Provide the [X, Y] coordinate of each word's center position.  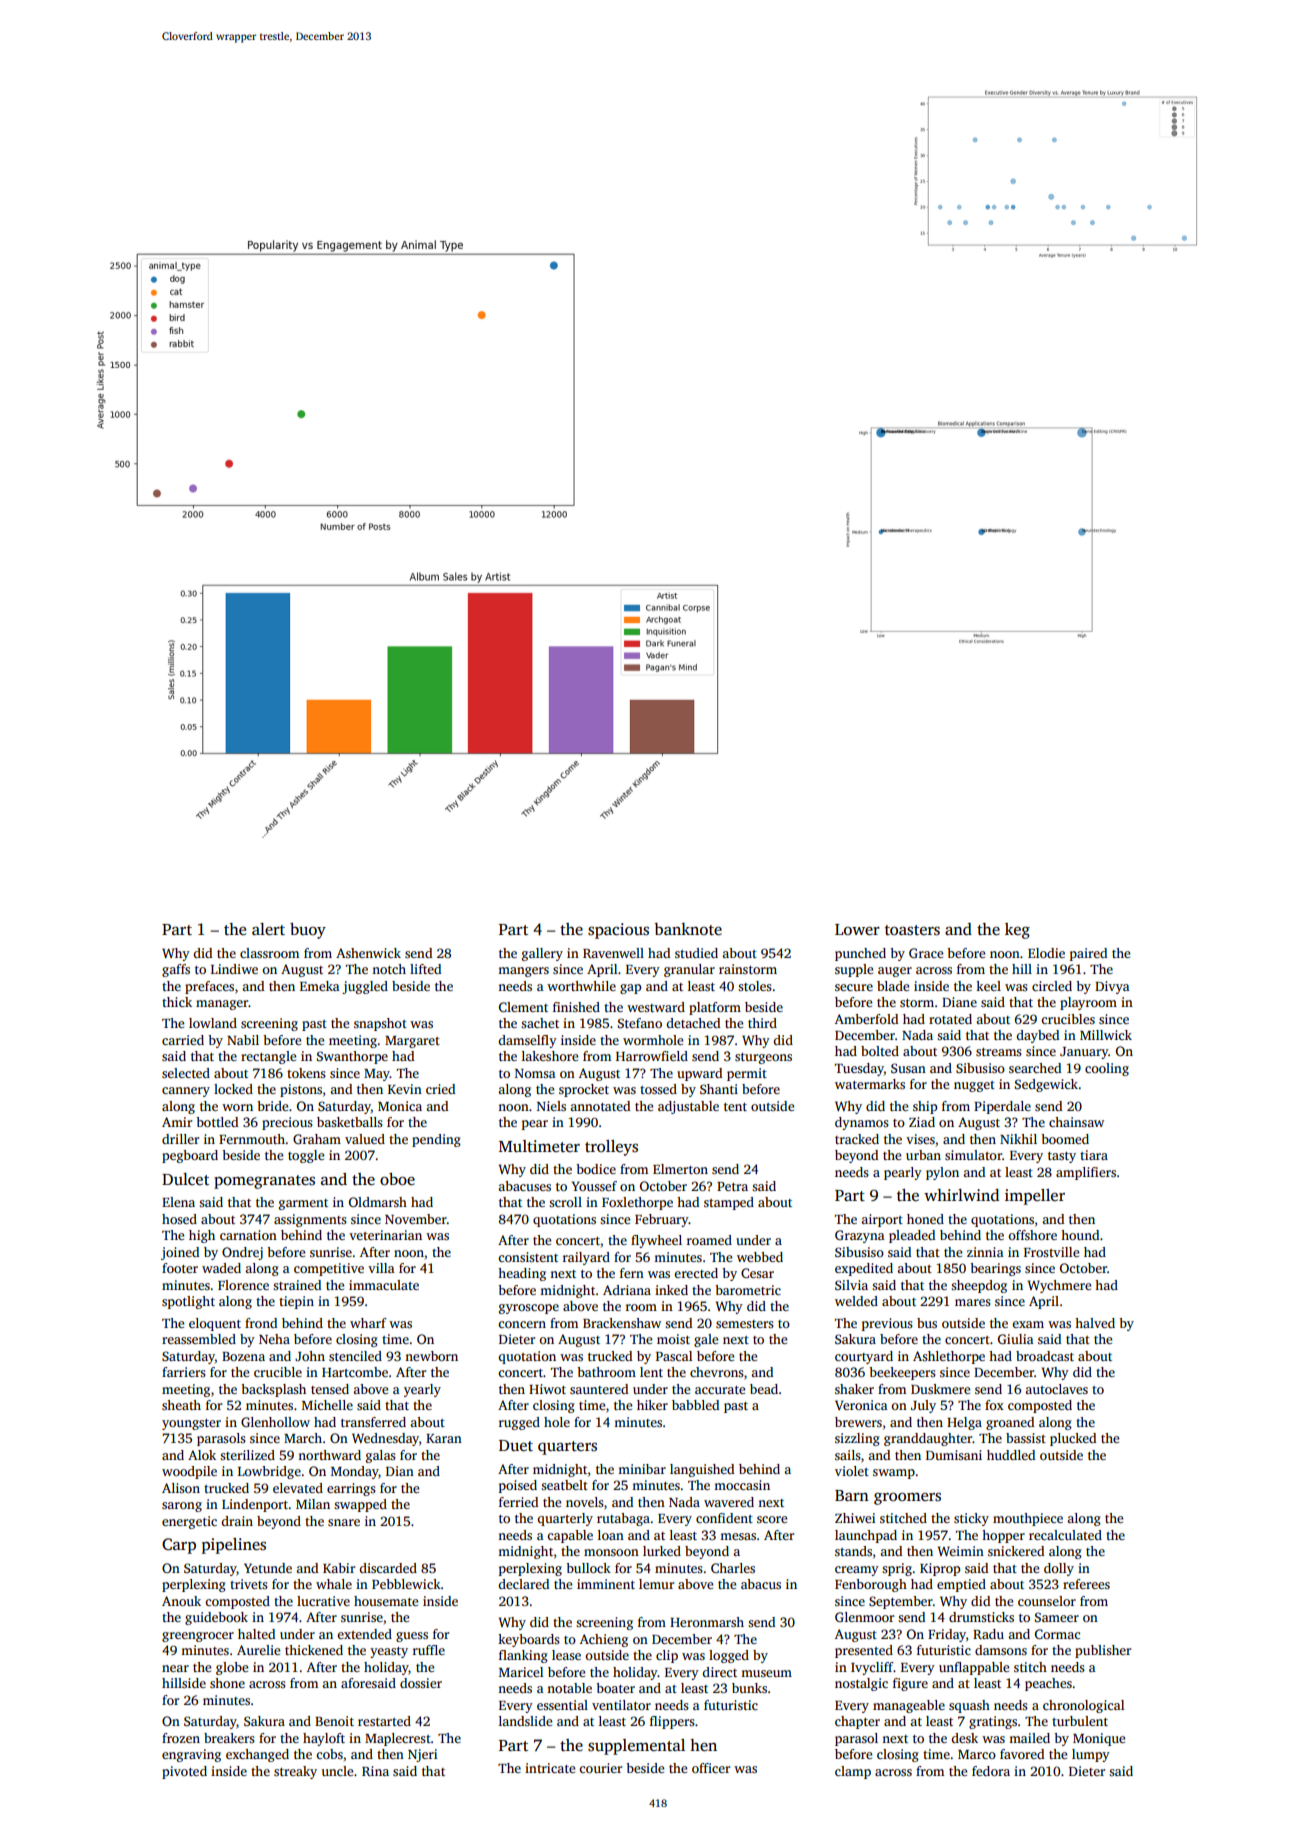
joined [180, 1253]
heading [522, 1274]
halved [1095, 1323]
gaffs [176, 970]
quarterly [565, 1519]
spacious [618, 931]
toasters [912, 930]
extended [364, 1634]
